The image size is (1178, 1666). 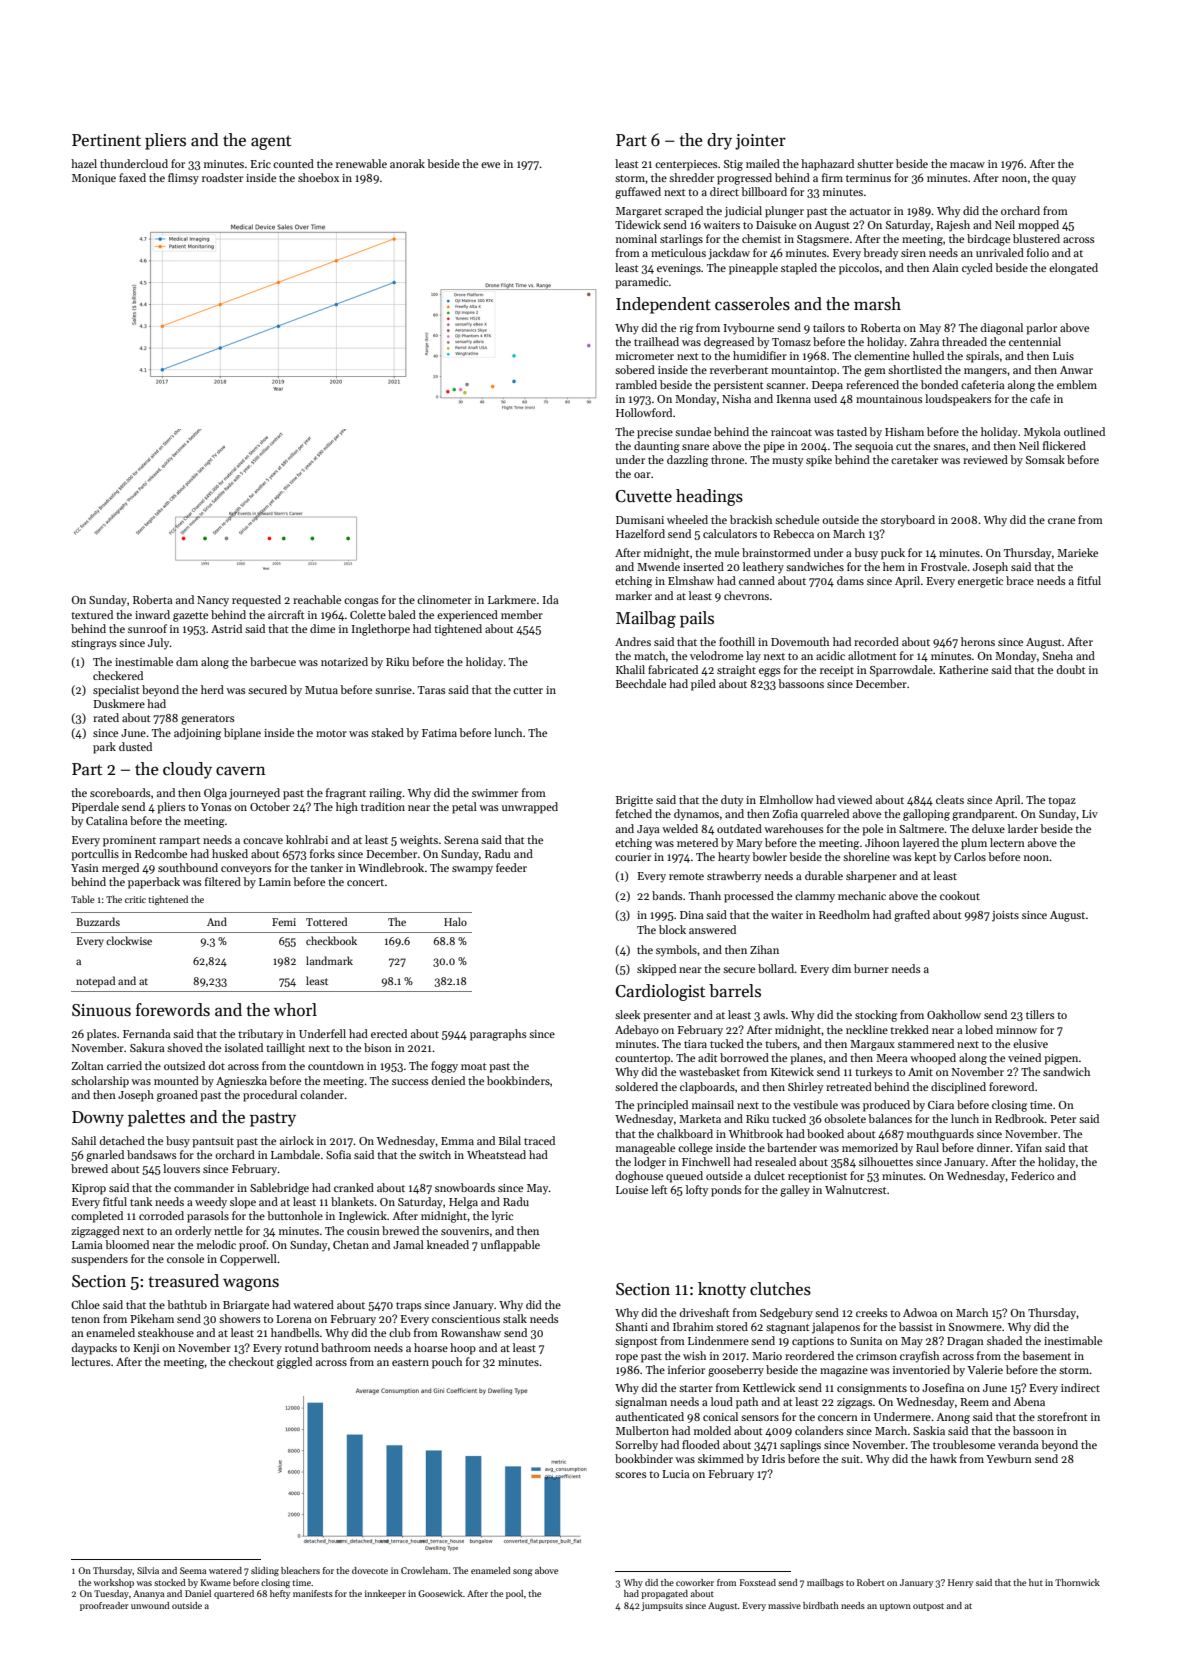 I want to click on traced, so click(x=539, y=1140).
